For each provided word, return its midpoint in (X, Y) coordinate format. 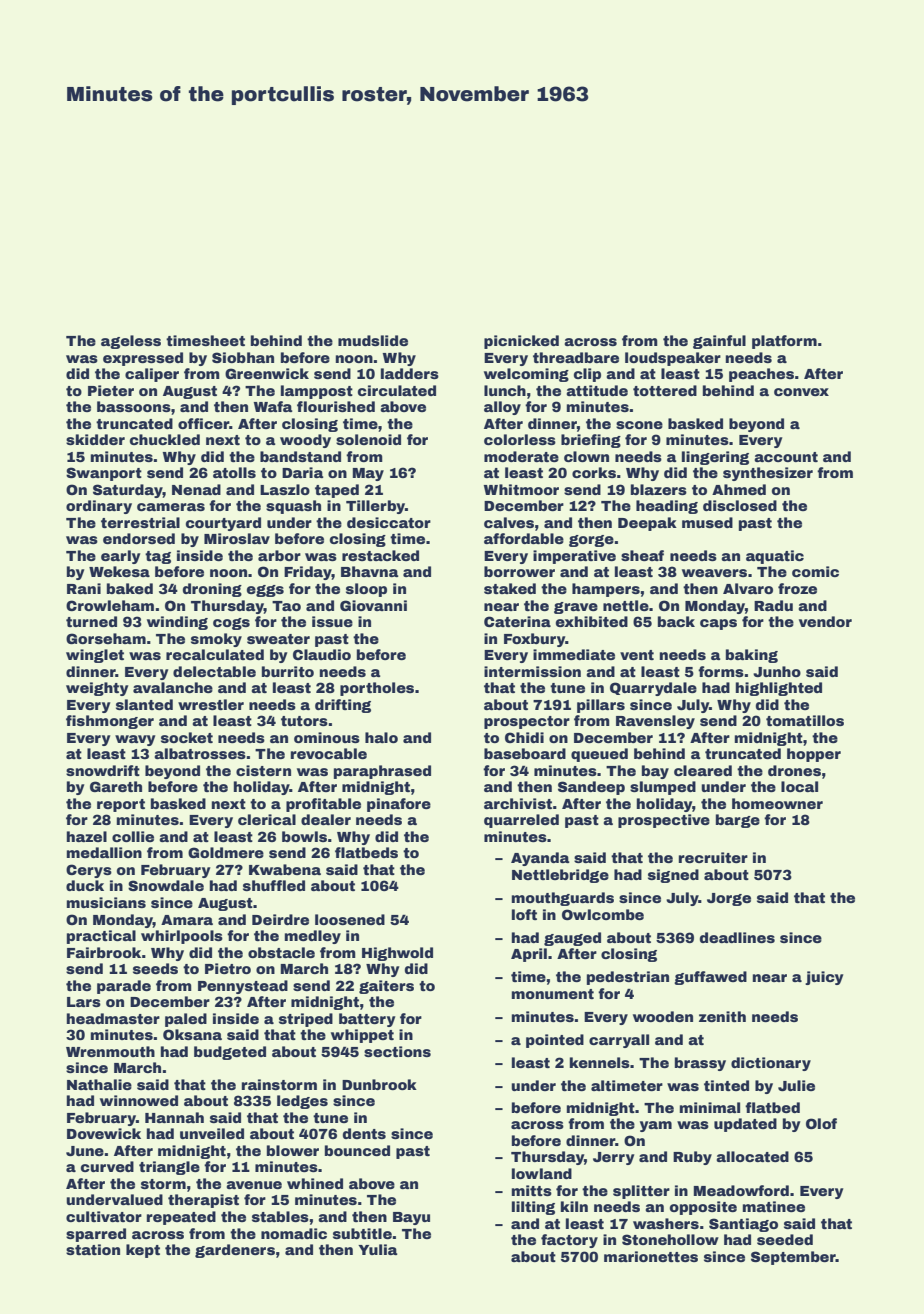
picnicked (521, 342)
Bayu (411, 1218)
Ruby (692, 1158)
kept (143, 1251)
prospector (527, 722)
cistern (263, 770)
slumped (663, 788)
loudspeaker (673, 359)
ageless (131, 342)
